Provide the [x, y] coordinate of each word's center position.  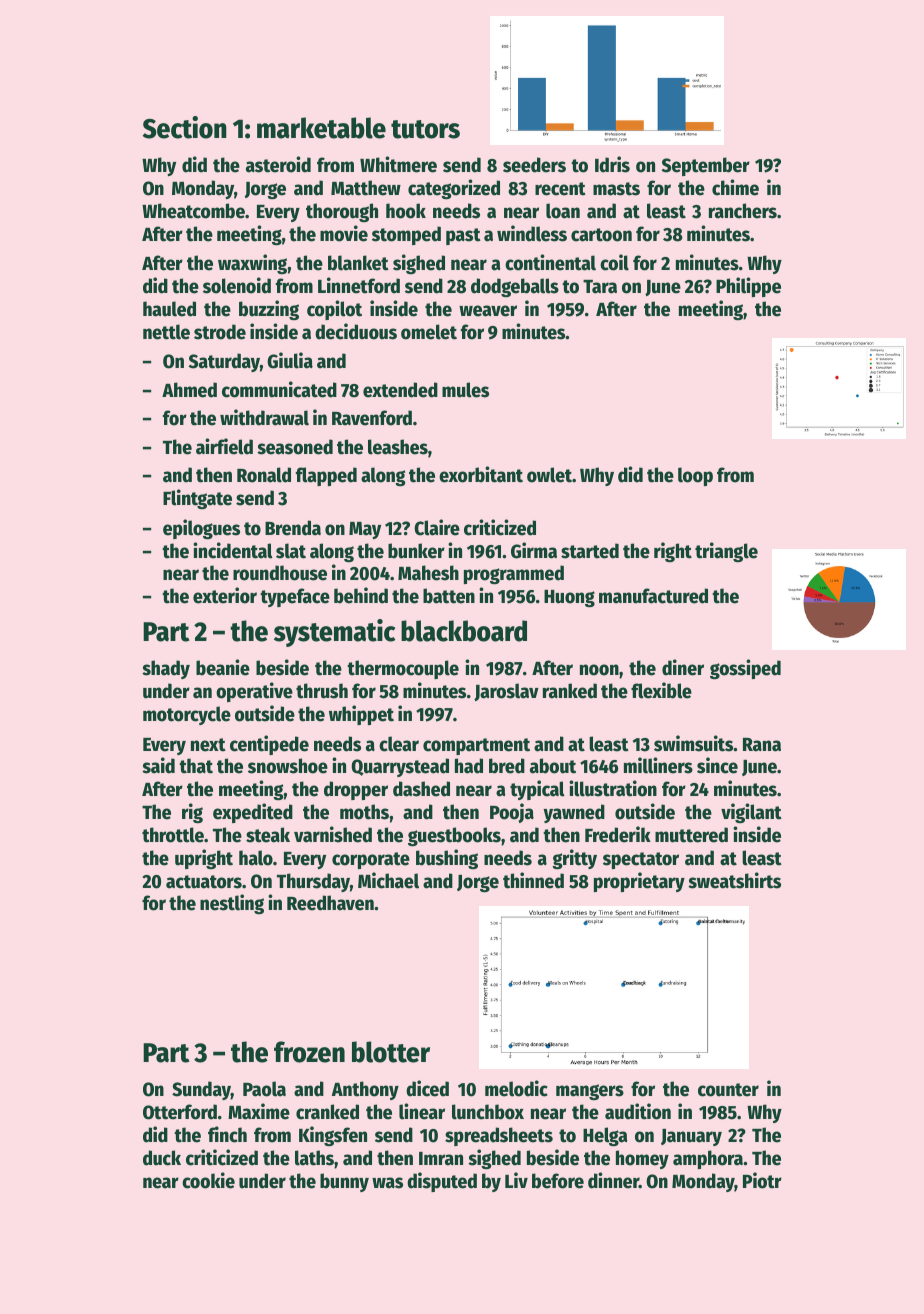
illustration [613, 788]
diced [427, 1088]
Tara [600, 287]
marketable [321, 128]
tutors [425, 129]
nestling [232, 904]
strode [220, 332]
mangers [590, 1092]
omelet [429, 332]
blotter [391, 1052]
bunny [344, 1182]
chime [735, 187]
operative [254, 692]
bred [507, 766]
